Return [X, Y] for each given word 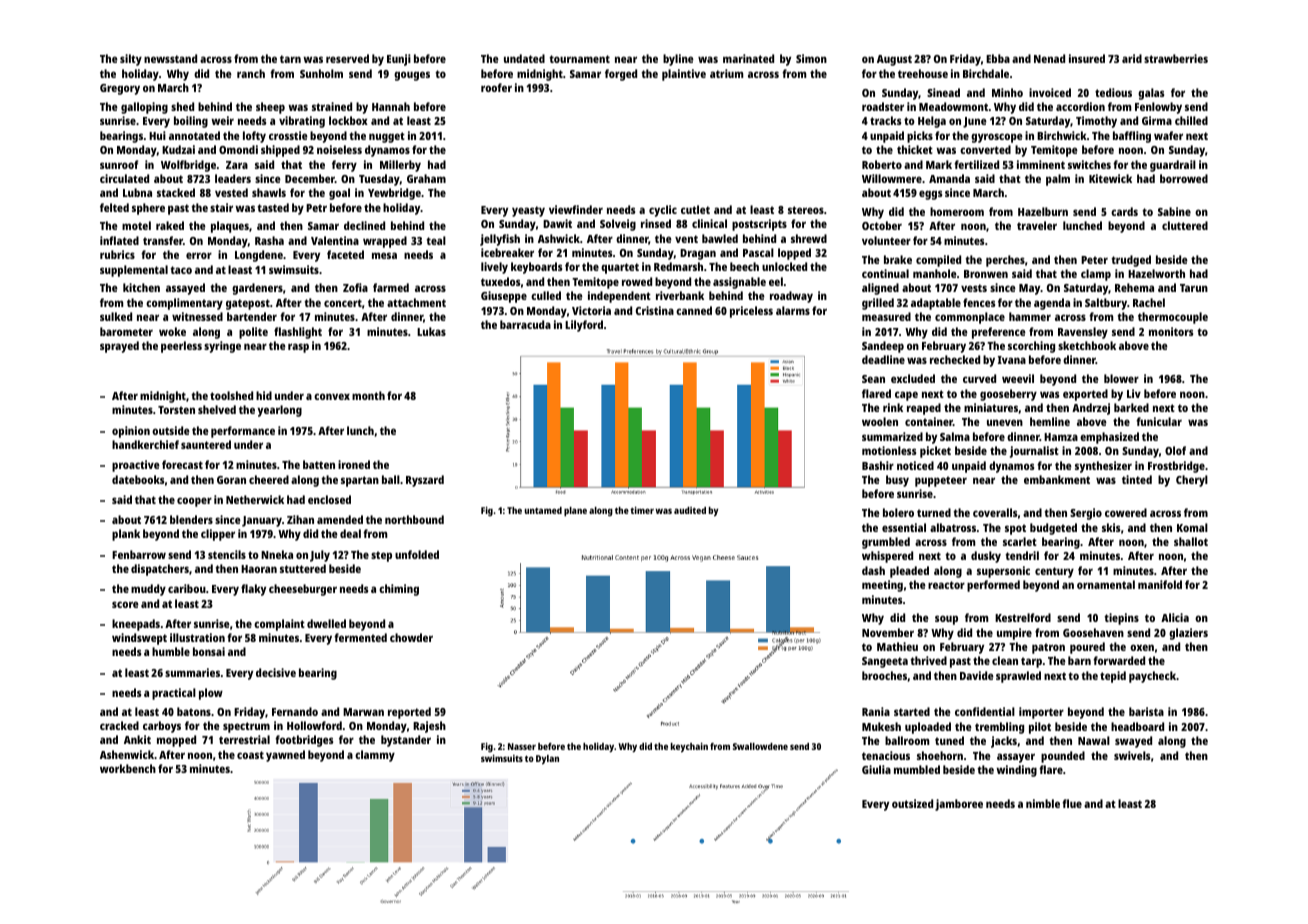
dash [873, 570]
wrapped [385, 242]
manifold [1160, 584]
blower [1121, 378]
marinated [748, 58]
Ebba [998, 58]
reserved [347, 58]
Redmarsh [678, 266]
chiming [399, 590]
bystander [406, 741]
